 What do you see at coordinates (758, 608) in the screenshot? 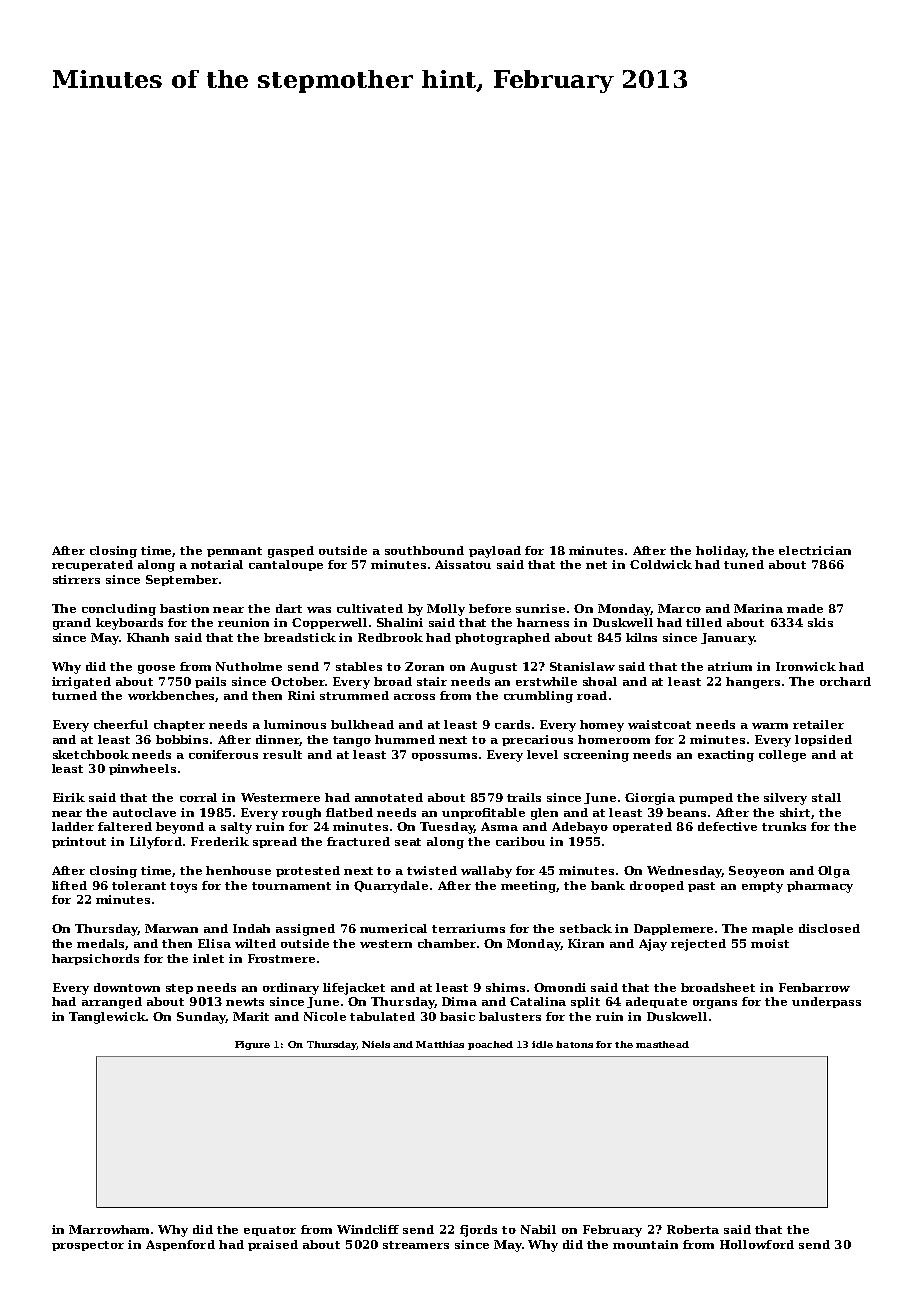
I see `Marina` at bounding box center [758, 608].
